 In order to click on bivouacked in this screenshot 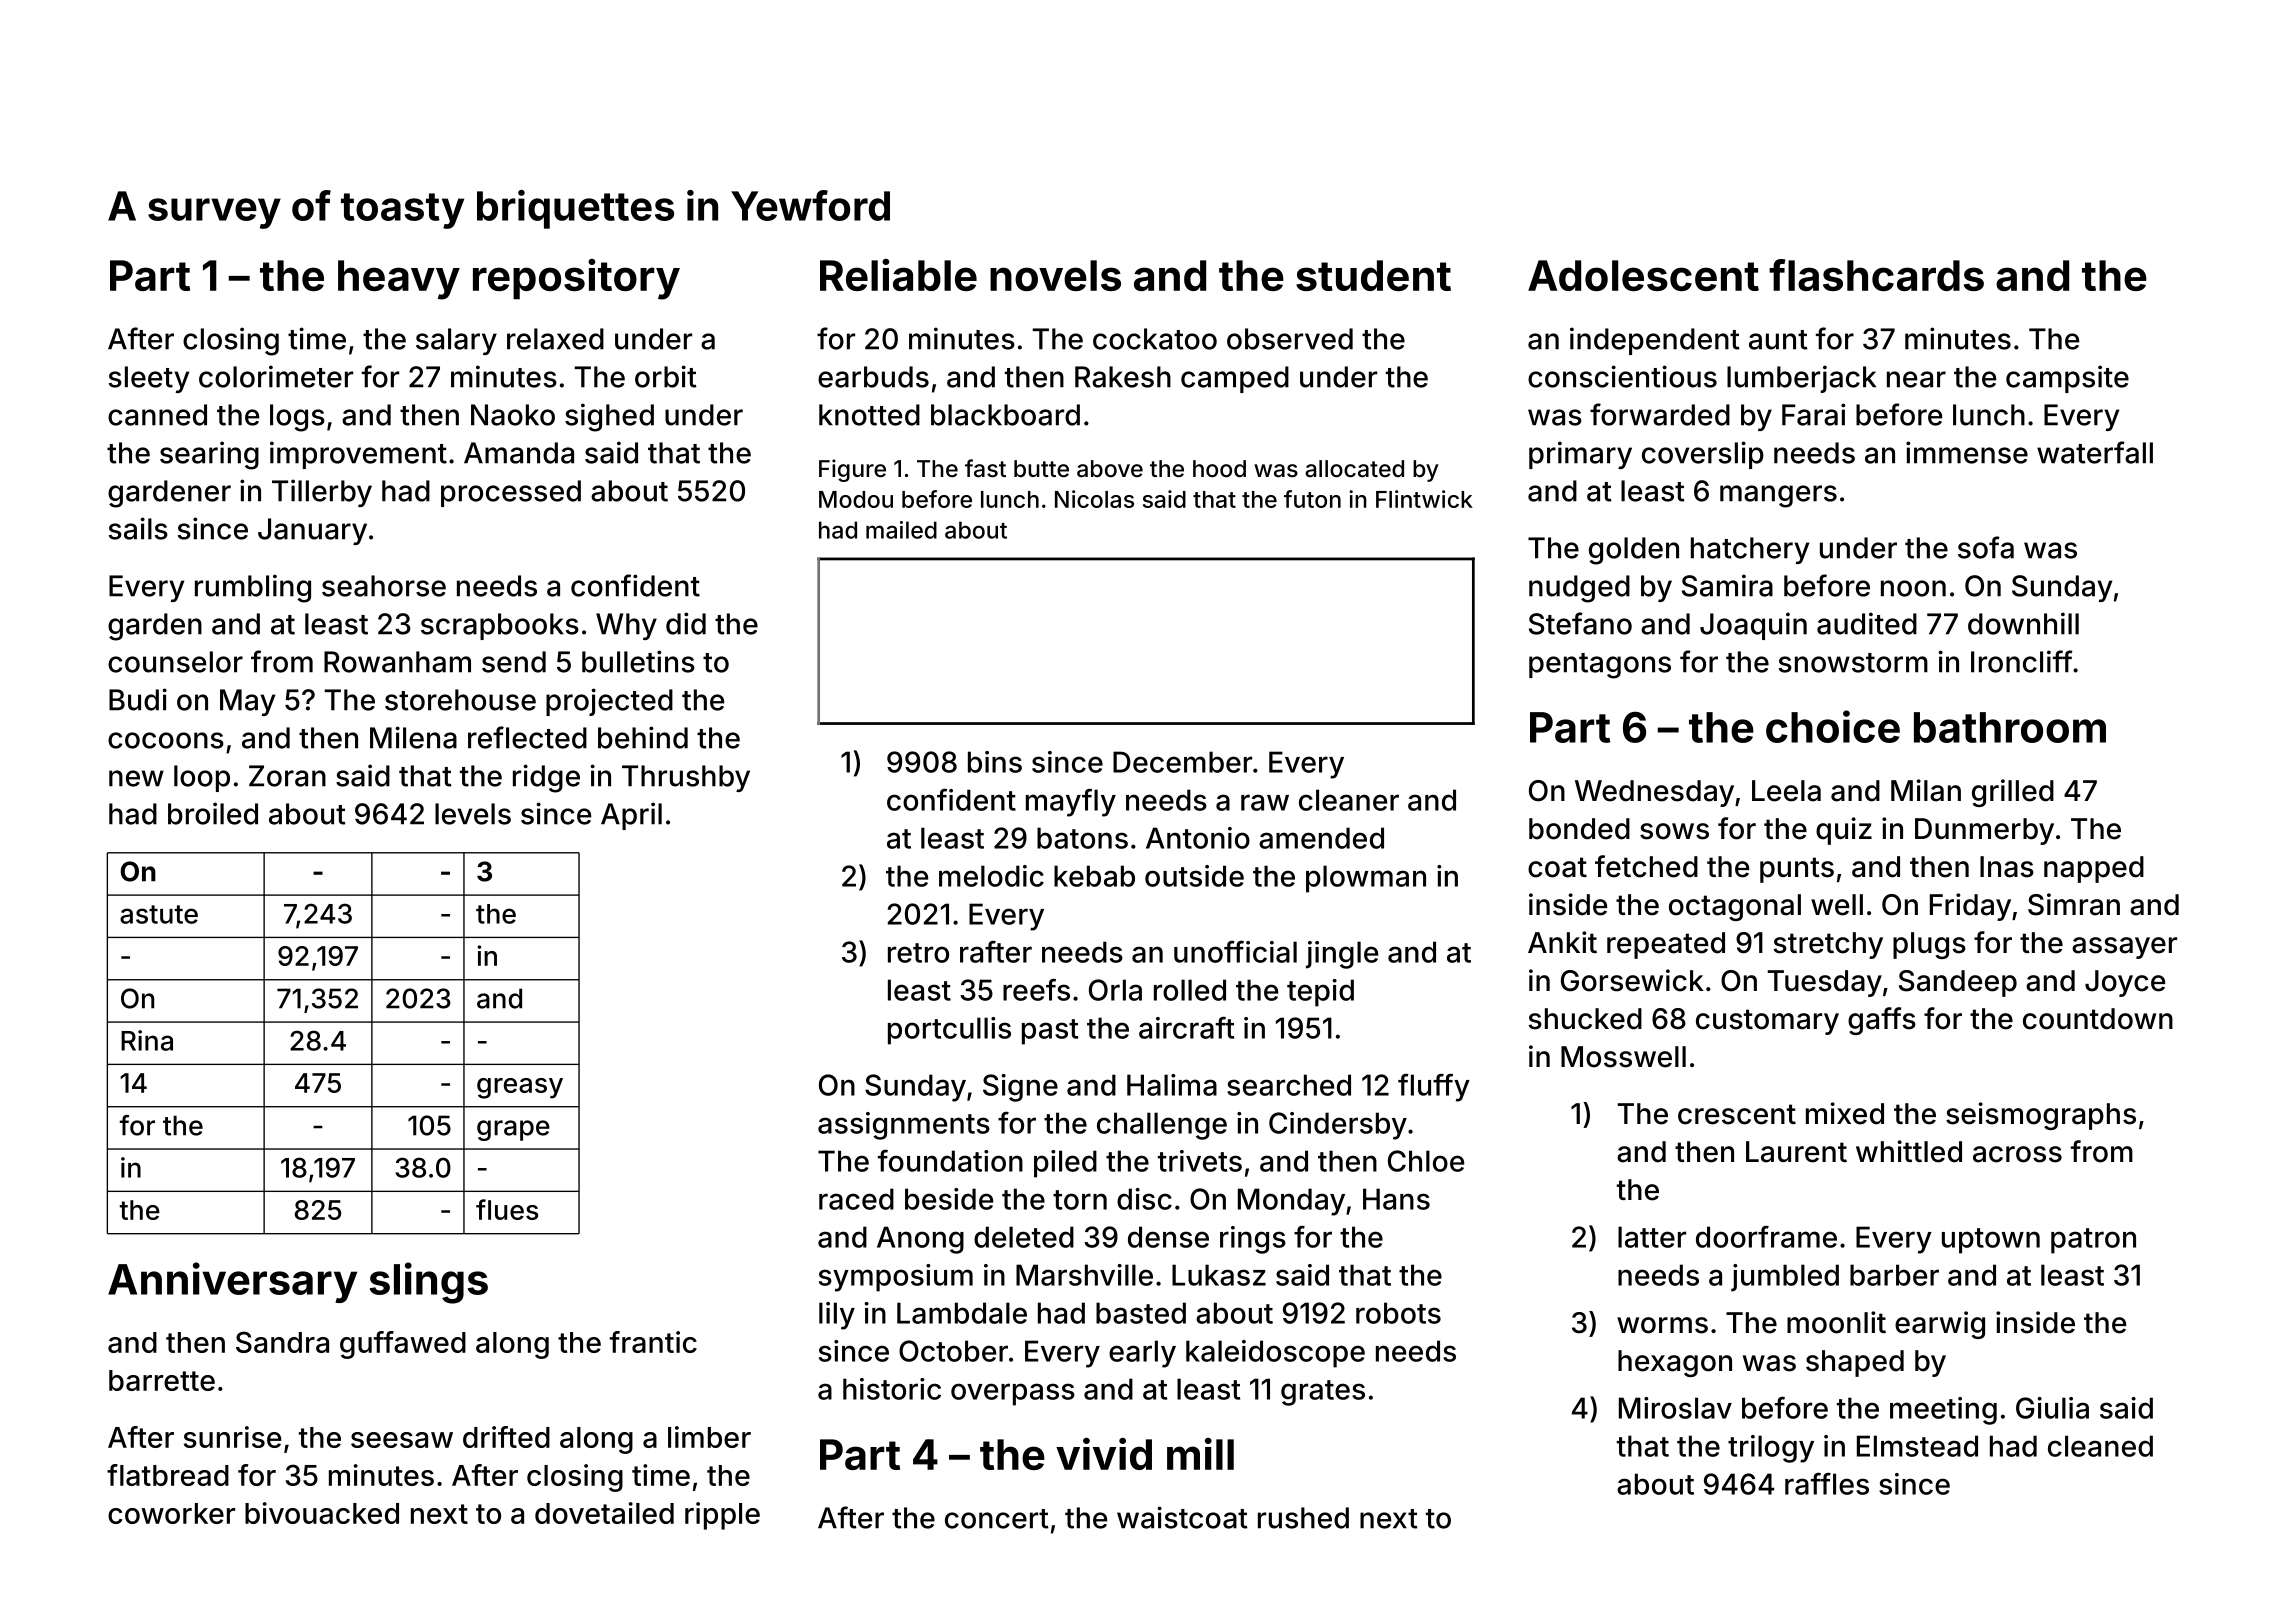, I will do `click(322, 1513)`.
